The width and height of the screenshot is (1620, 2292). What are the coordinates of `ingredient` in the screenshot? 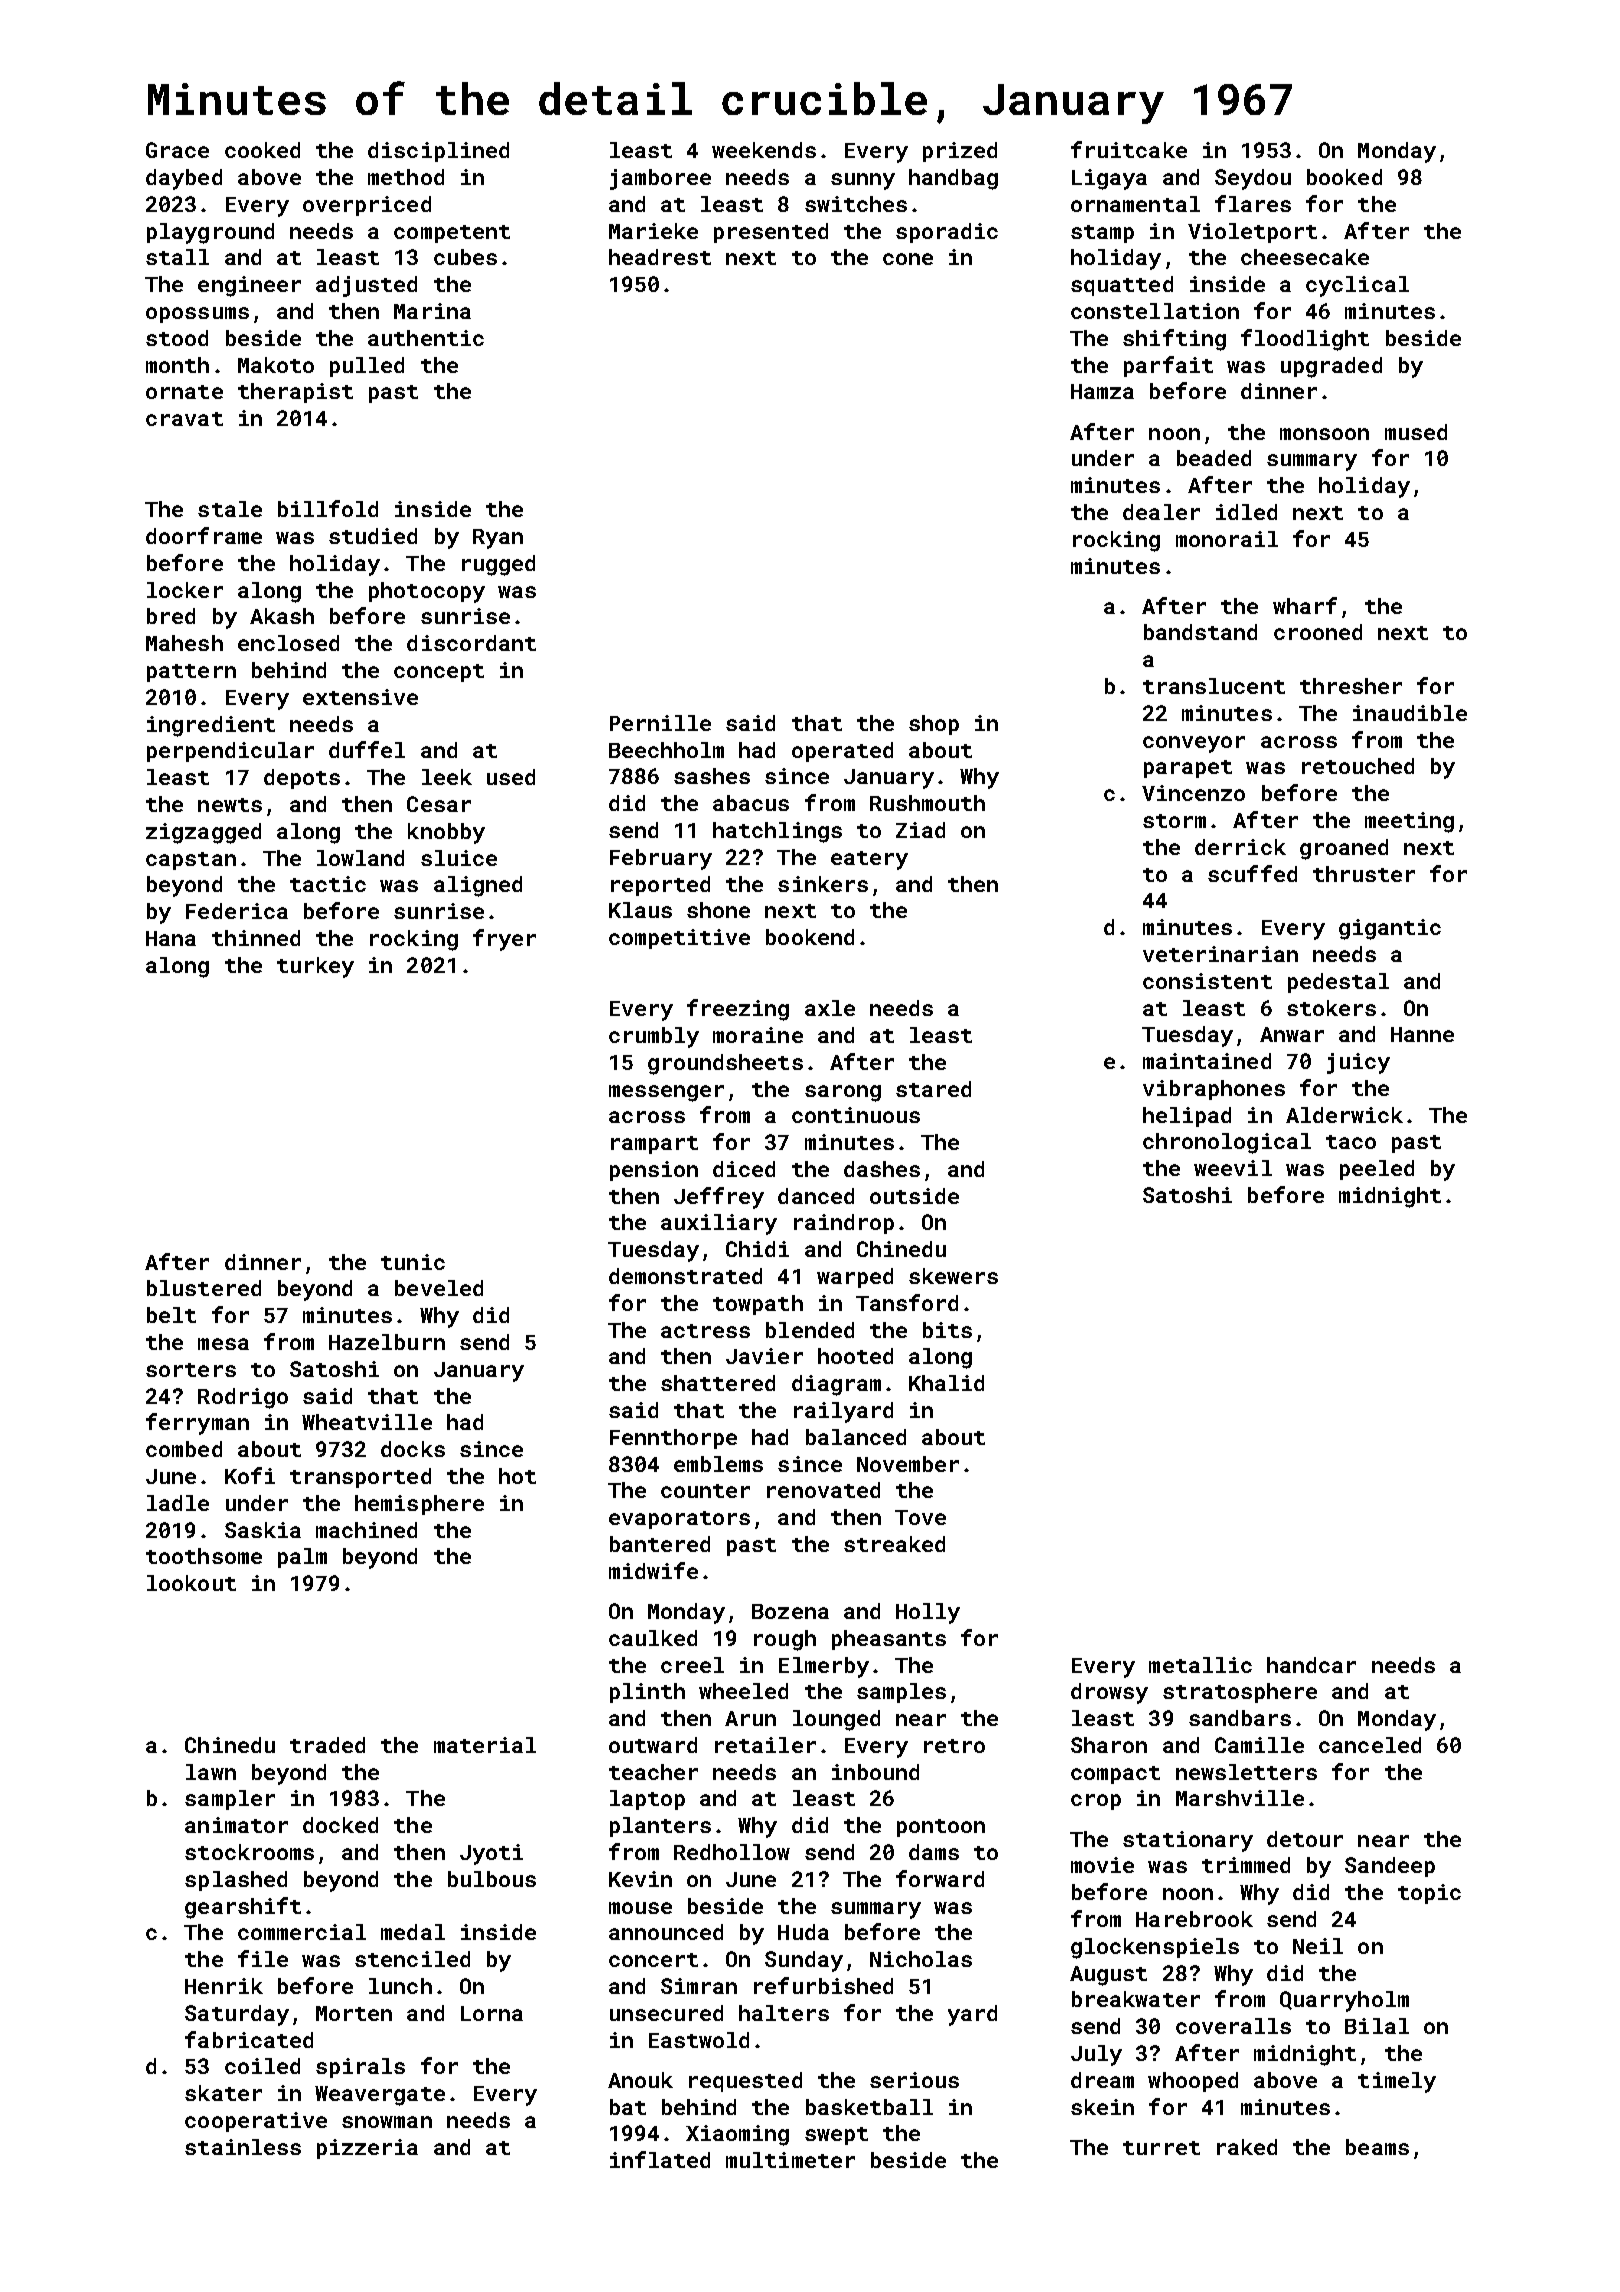 It's located at (211, 726).
